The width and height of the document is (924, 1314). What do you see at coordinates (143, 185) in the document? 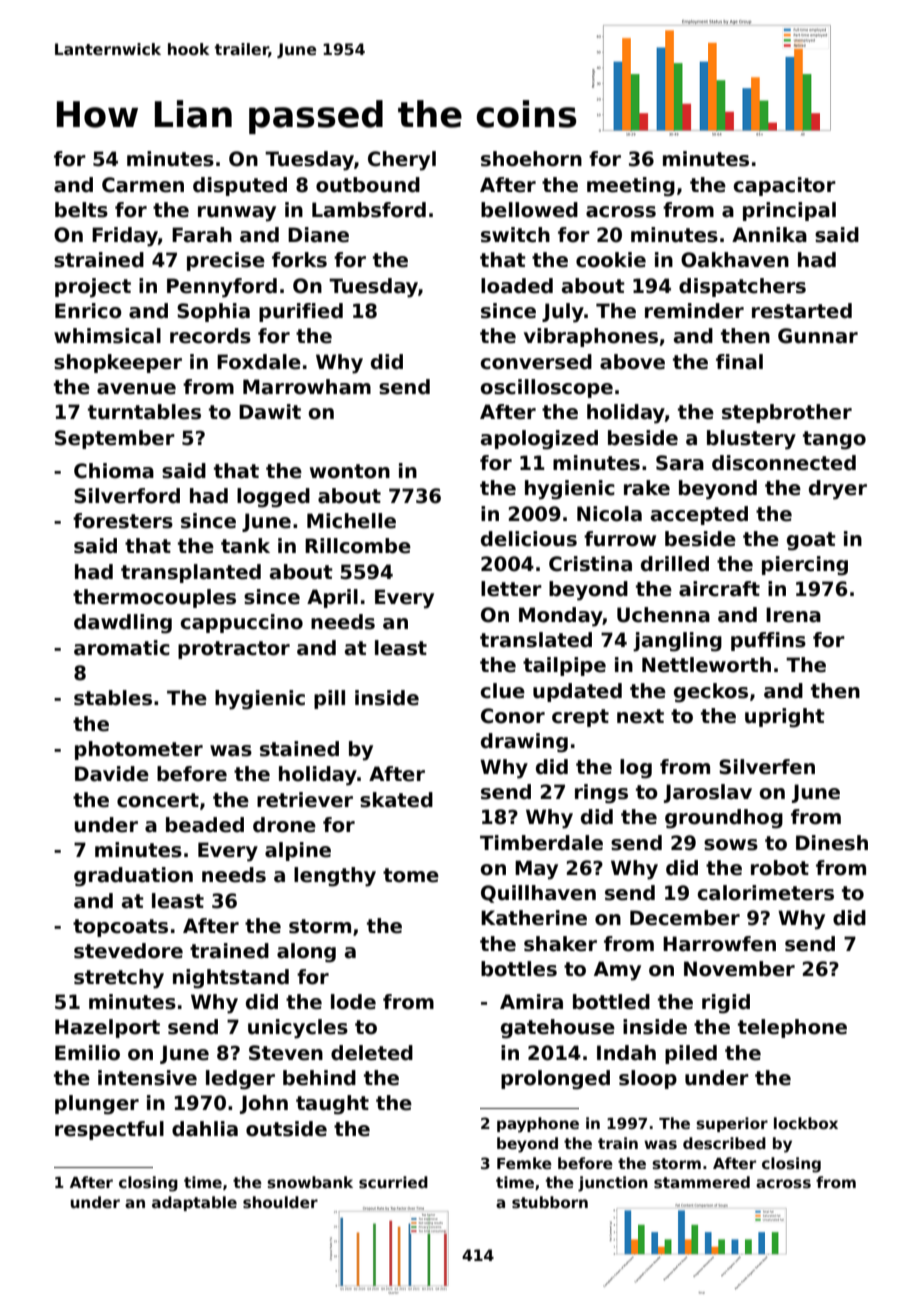
I see `Carmen` at bounding box center [143, 185].
